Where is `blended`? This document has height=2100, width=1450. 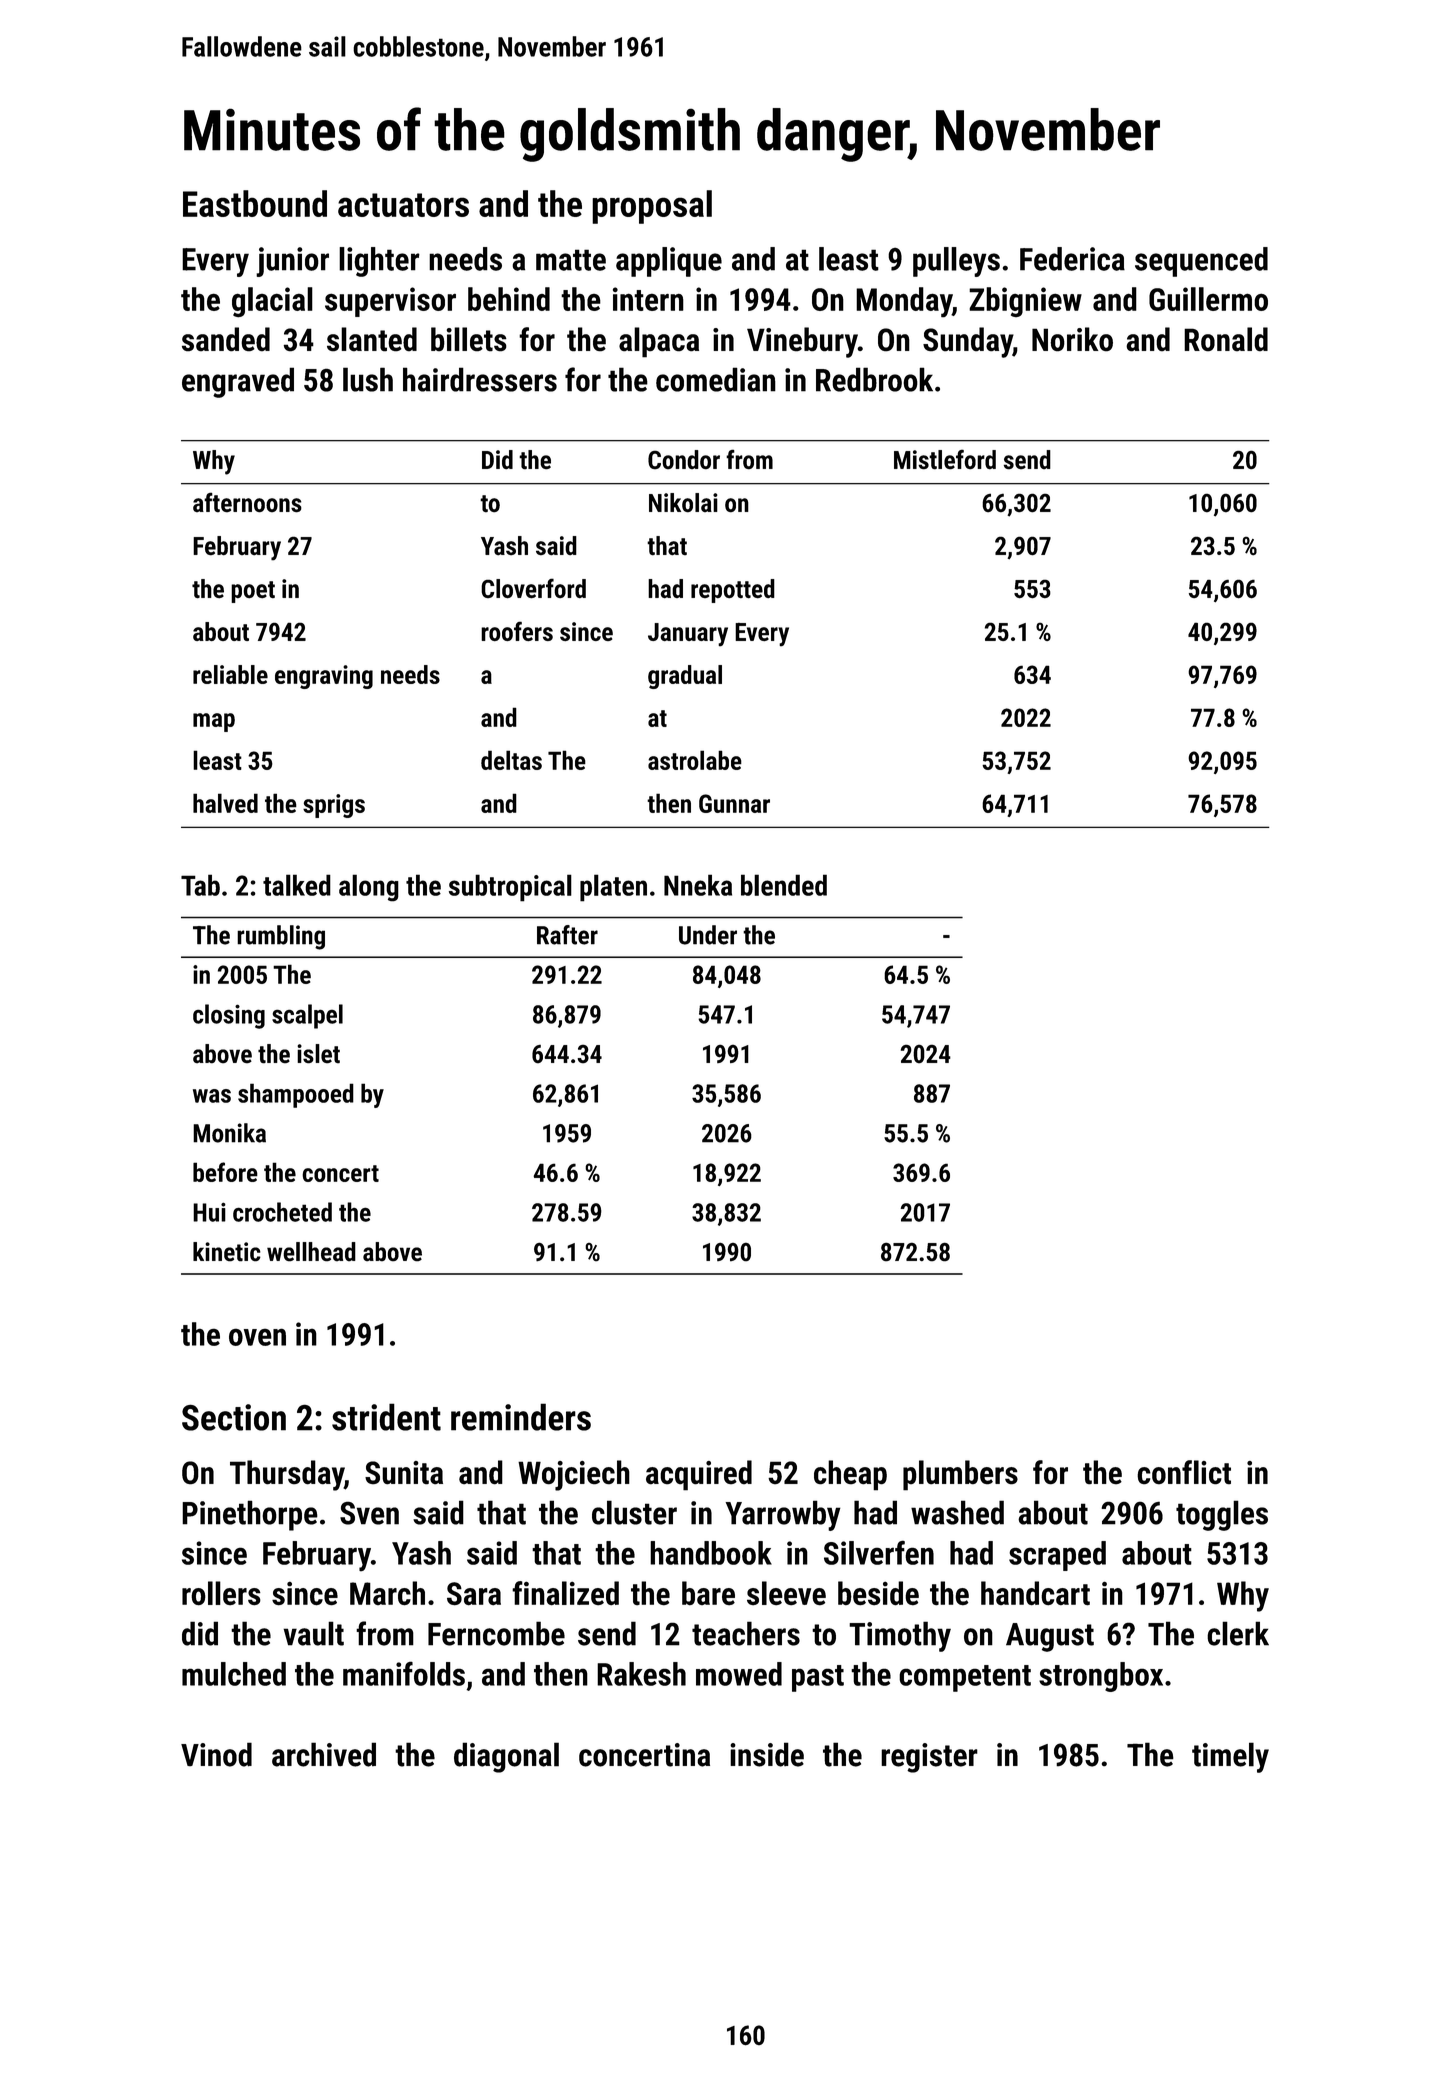
blended is located at coordinates (784, 885).
